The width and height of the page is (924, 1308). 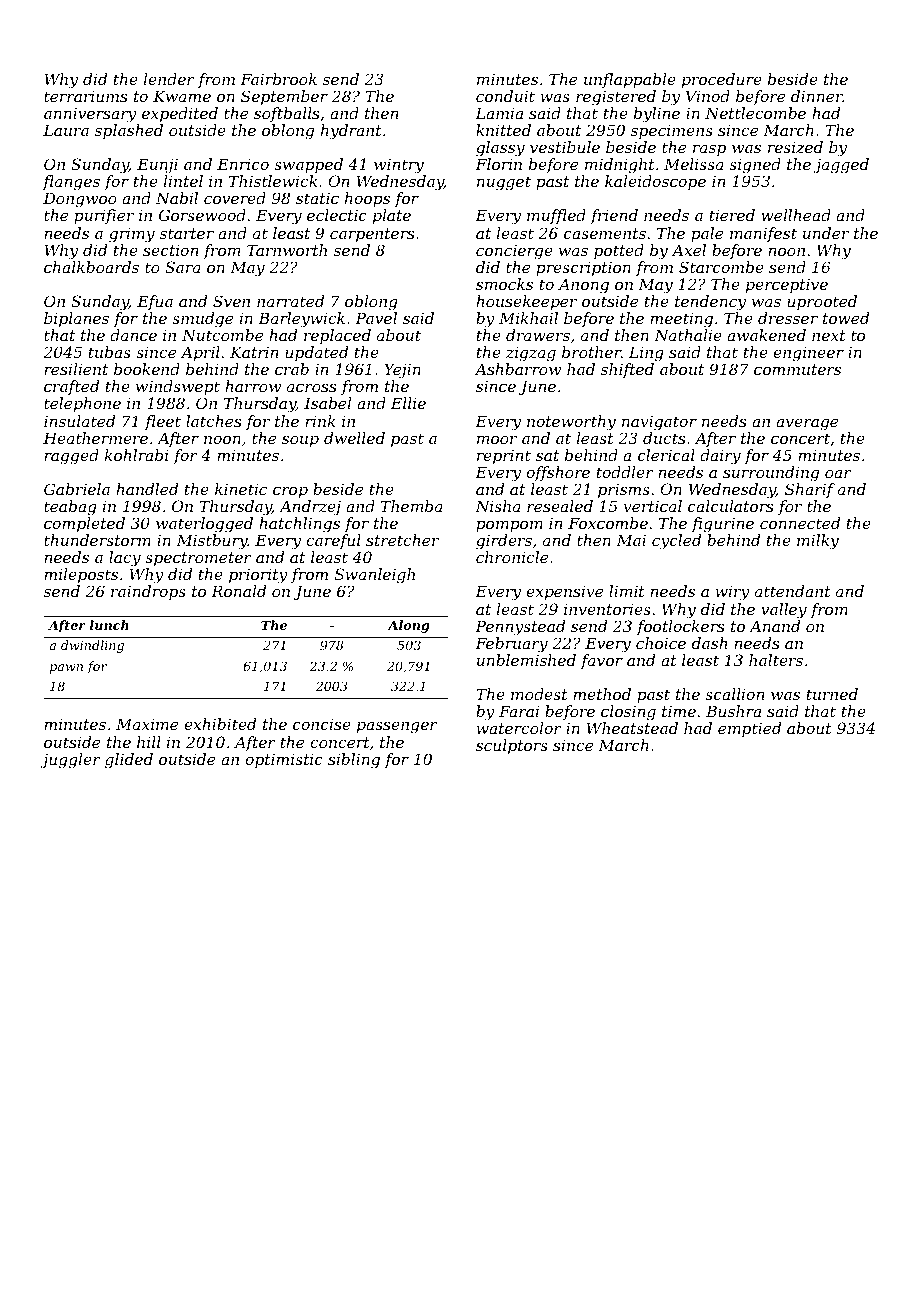 I want to click on figurine, so click(x=723, y=525).
